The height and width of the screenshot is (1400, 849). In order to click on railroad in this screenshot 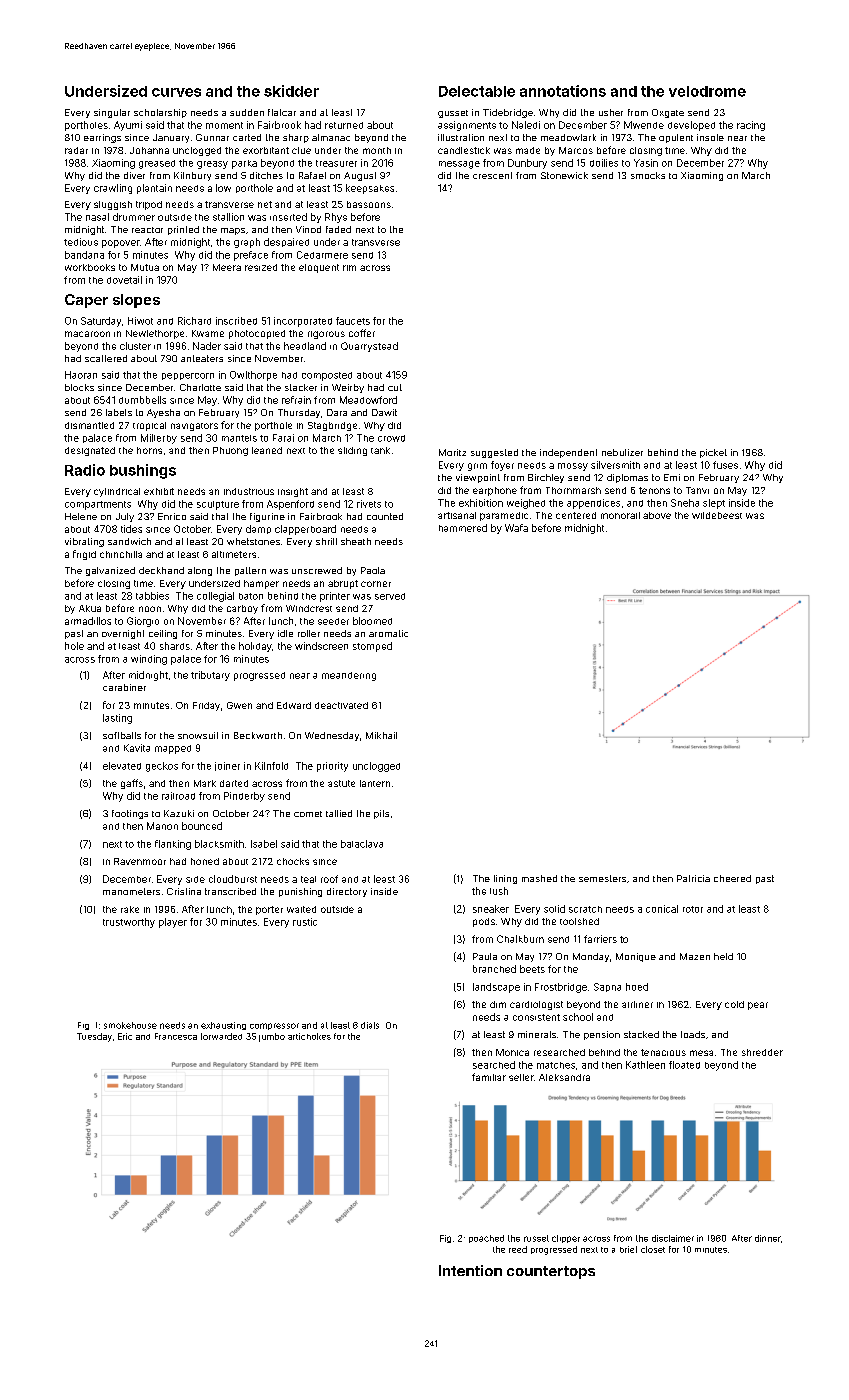, I will do `click(178, 796)`.
